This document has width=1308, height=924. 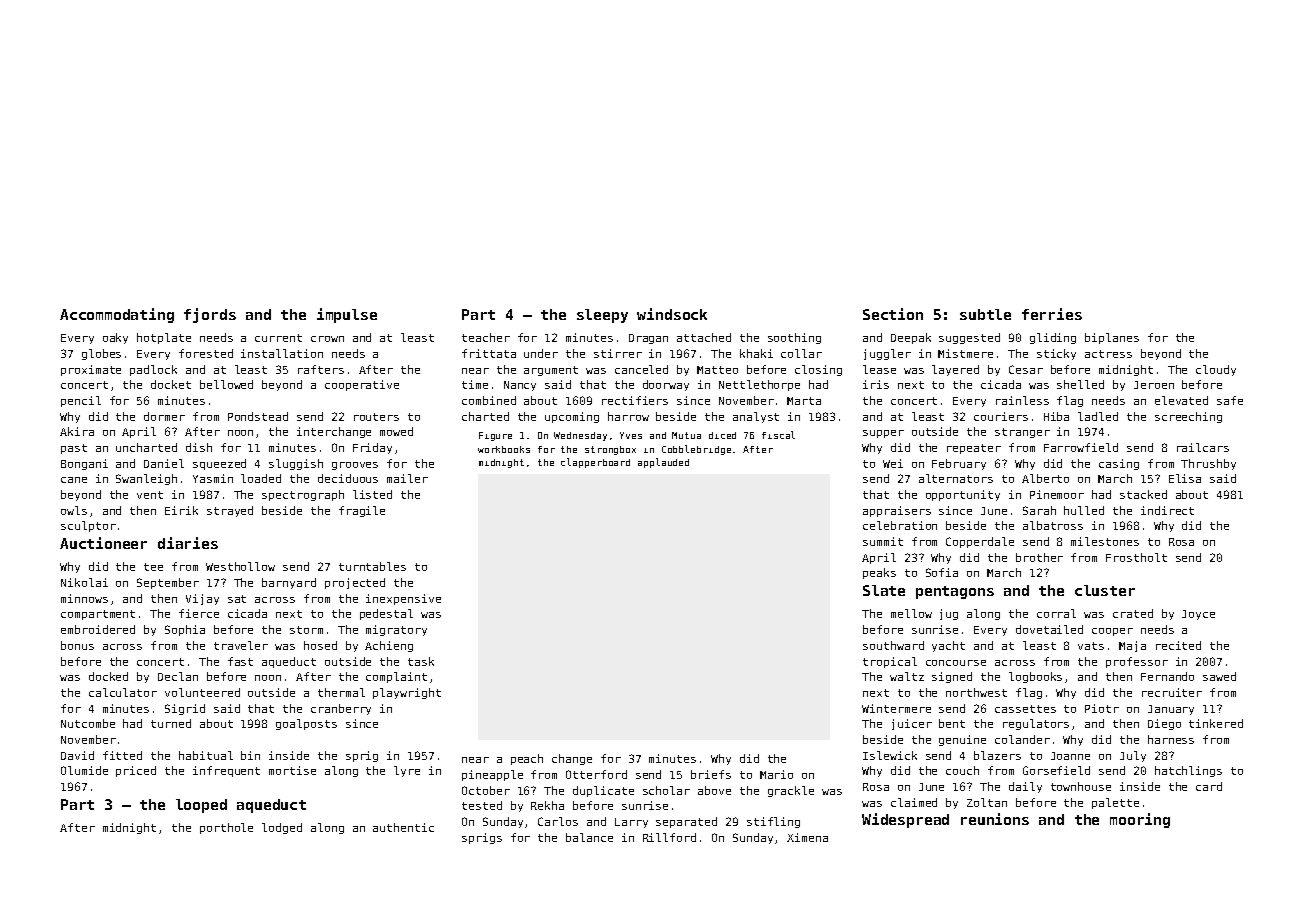 I want to click on subtle, so click(x=985, y=314).
